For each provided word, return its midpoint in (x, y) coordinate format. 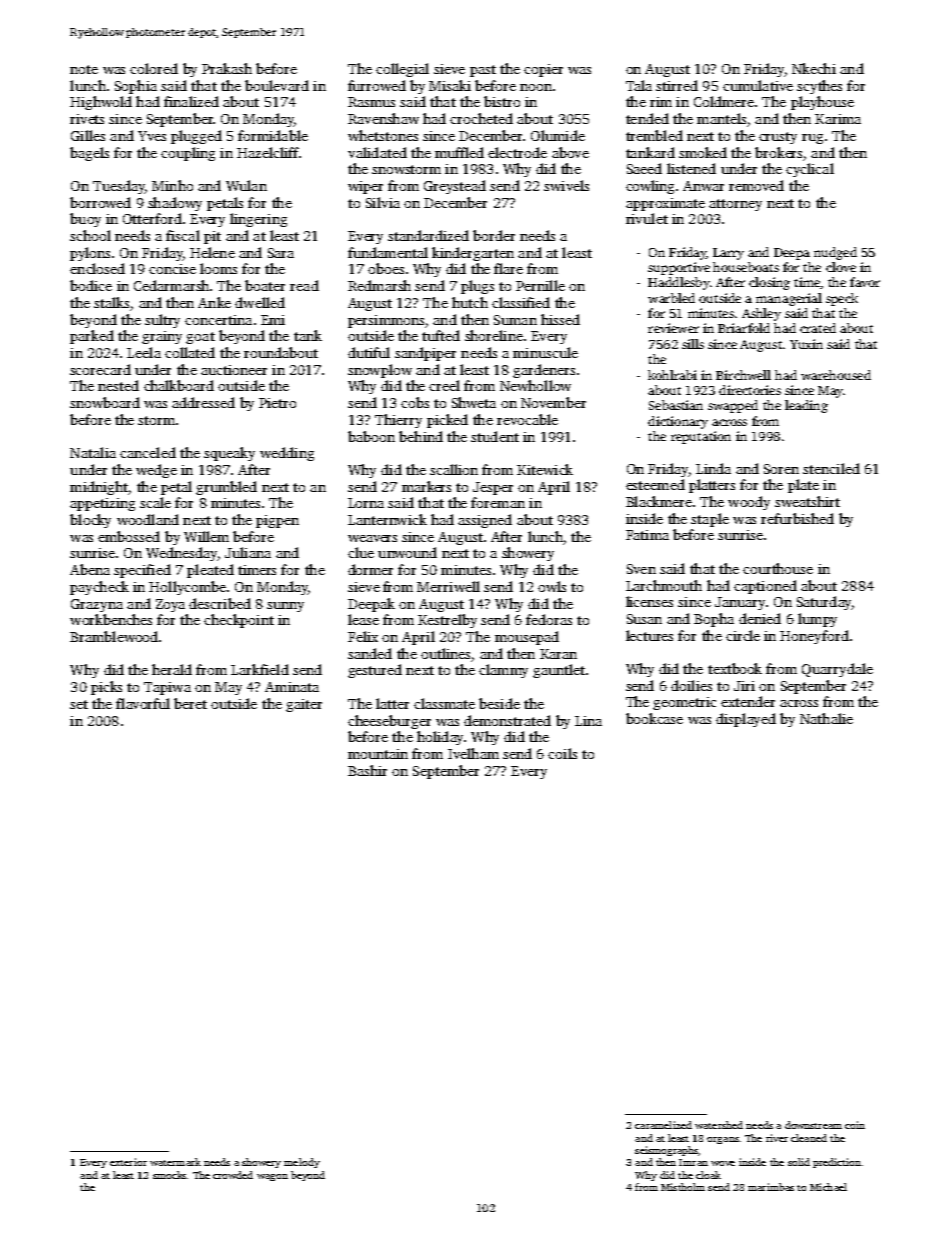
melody (302, 1163)
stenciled (831, 468)
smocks (169, 1175)
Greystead (455, 187)
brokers (778, 152)
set (79, 704)
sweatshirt (807, 501)
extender (748, 701)
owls (552, 586)
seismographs (666, 1151)
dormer (370, 569)
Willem (206, 536)
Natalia (93, 452)
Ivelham (473, 753)
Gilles (88, 135)
